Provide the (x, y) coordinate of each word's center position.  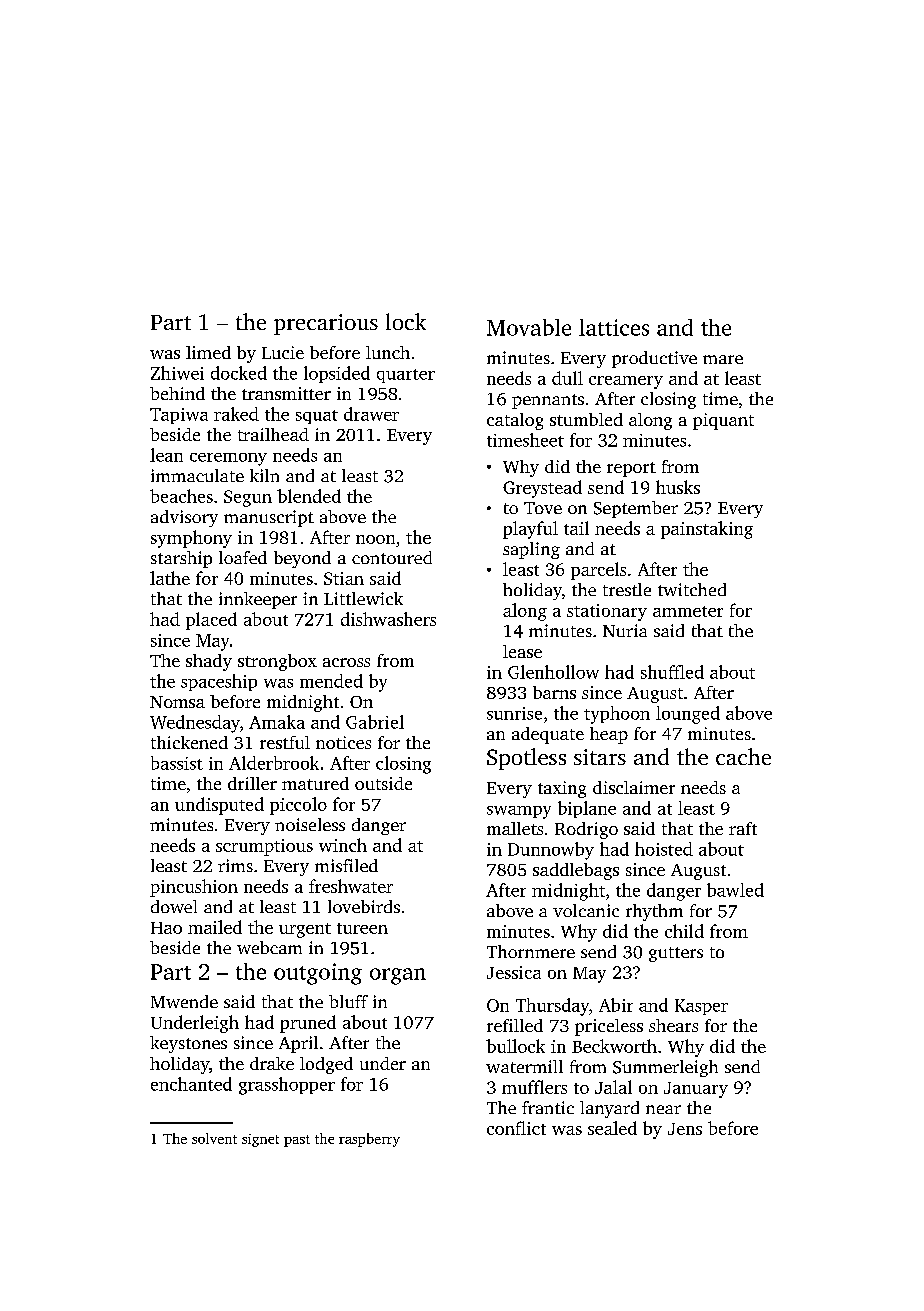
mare (723, 359)
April (298, 1044)
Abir (616, 1005)
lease (522, 651)
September (636, 509)
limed (208, 352)
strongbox (277, 662)
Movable (529, 327)
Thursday (552, 1007)
